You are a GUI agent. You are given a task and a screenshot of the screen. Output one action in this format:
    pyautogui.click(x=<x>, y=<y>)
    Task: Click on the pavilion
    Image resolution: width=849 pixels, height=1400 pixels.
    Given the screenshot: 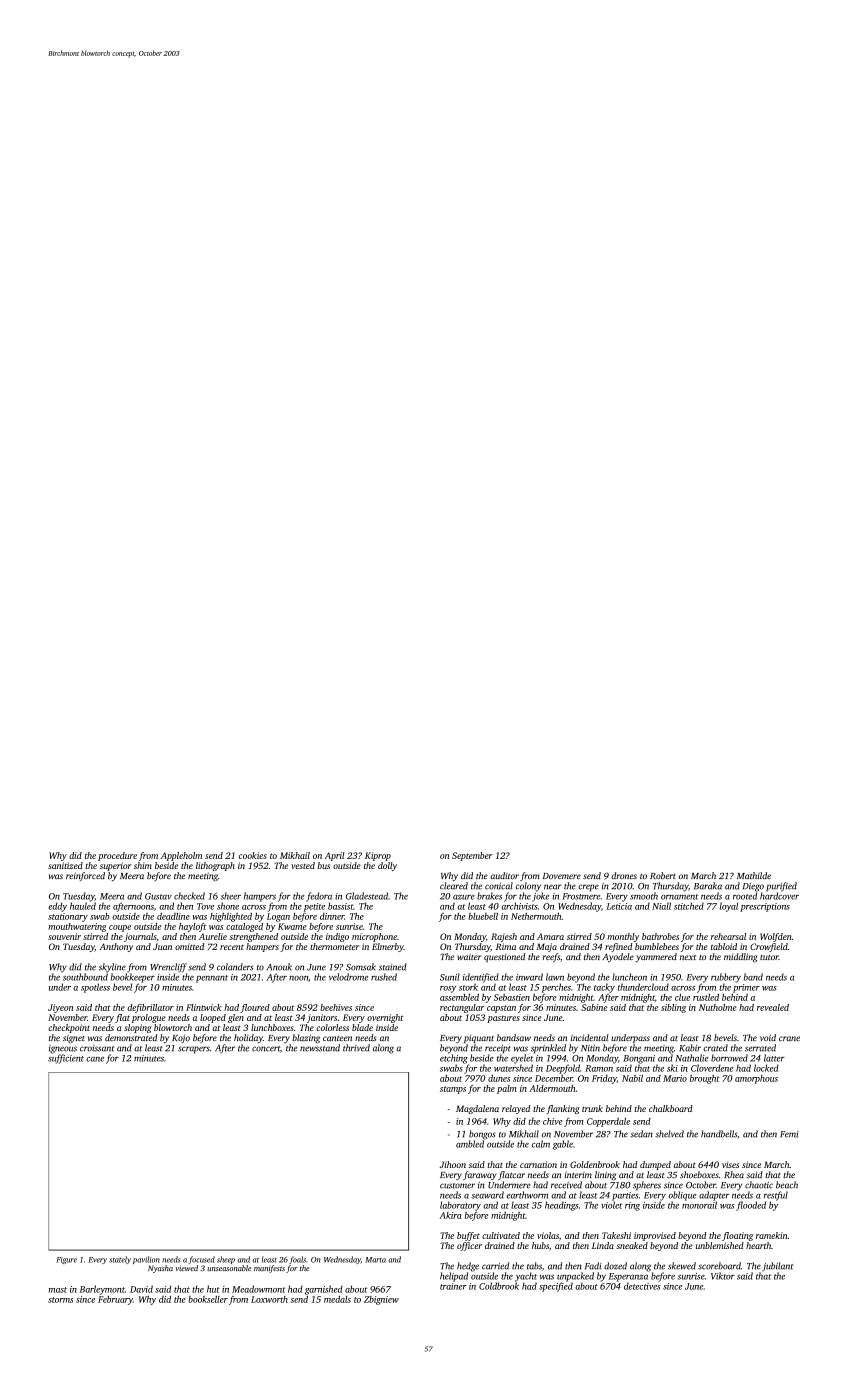 What is the action you would take?
    pyautogui.click(x=146, y=1260)
